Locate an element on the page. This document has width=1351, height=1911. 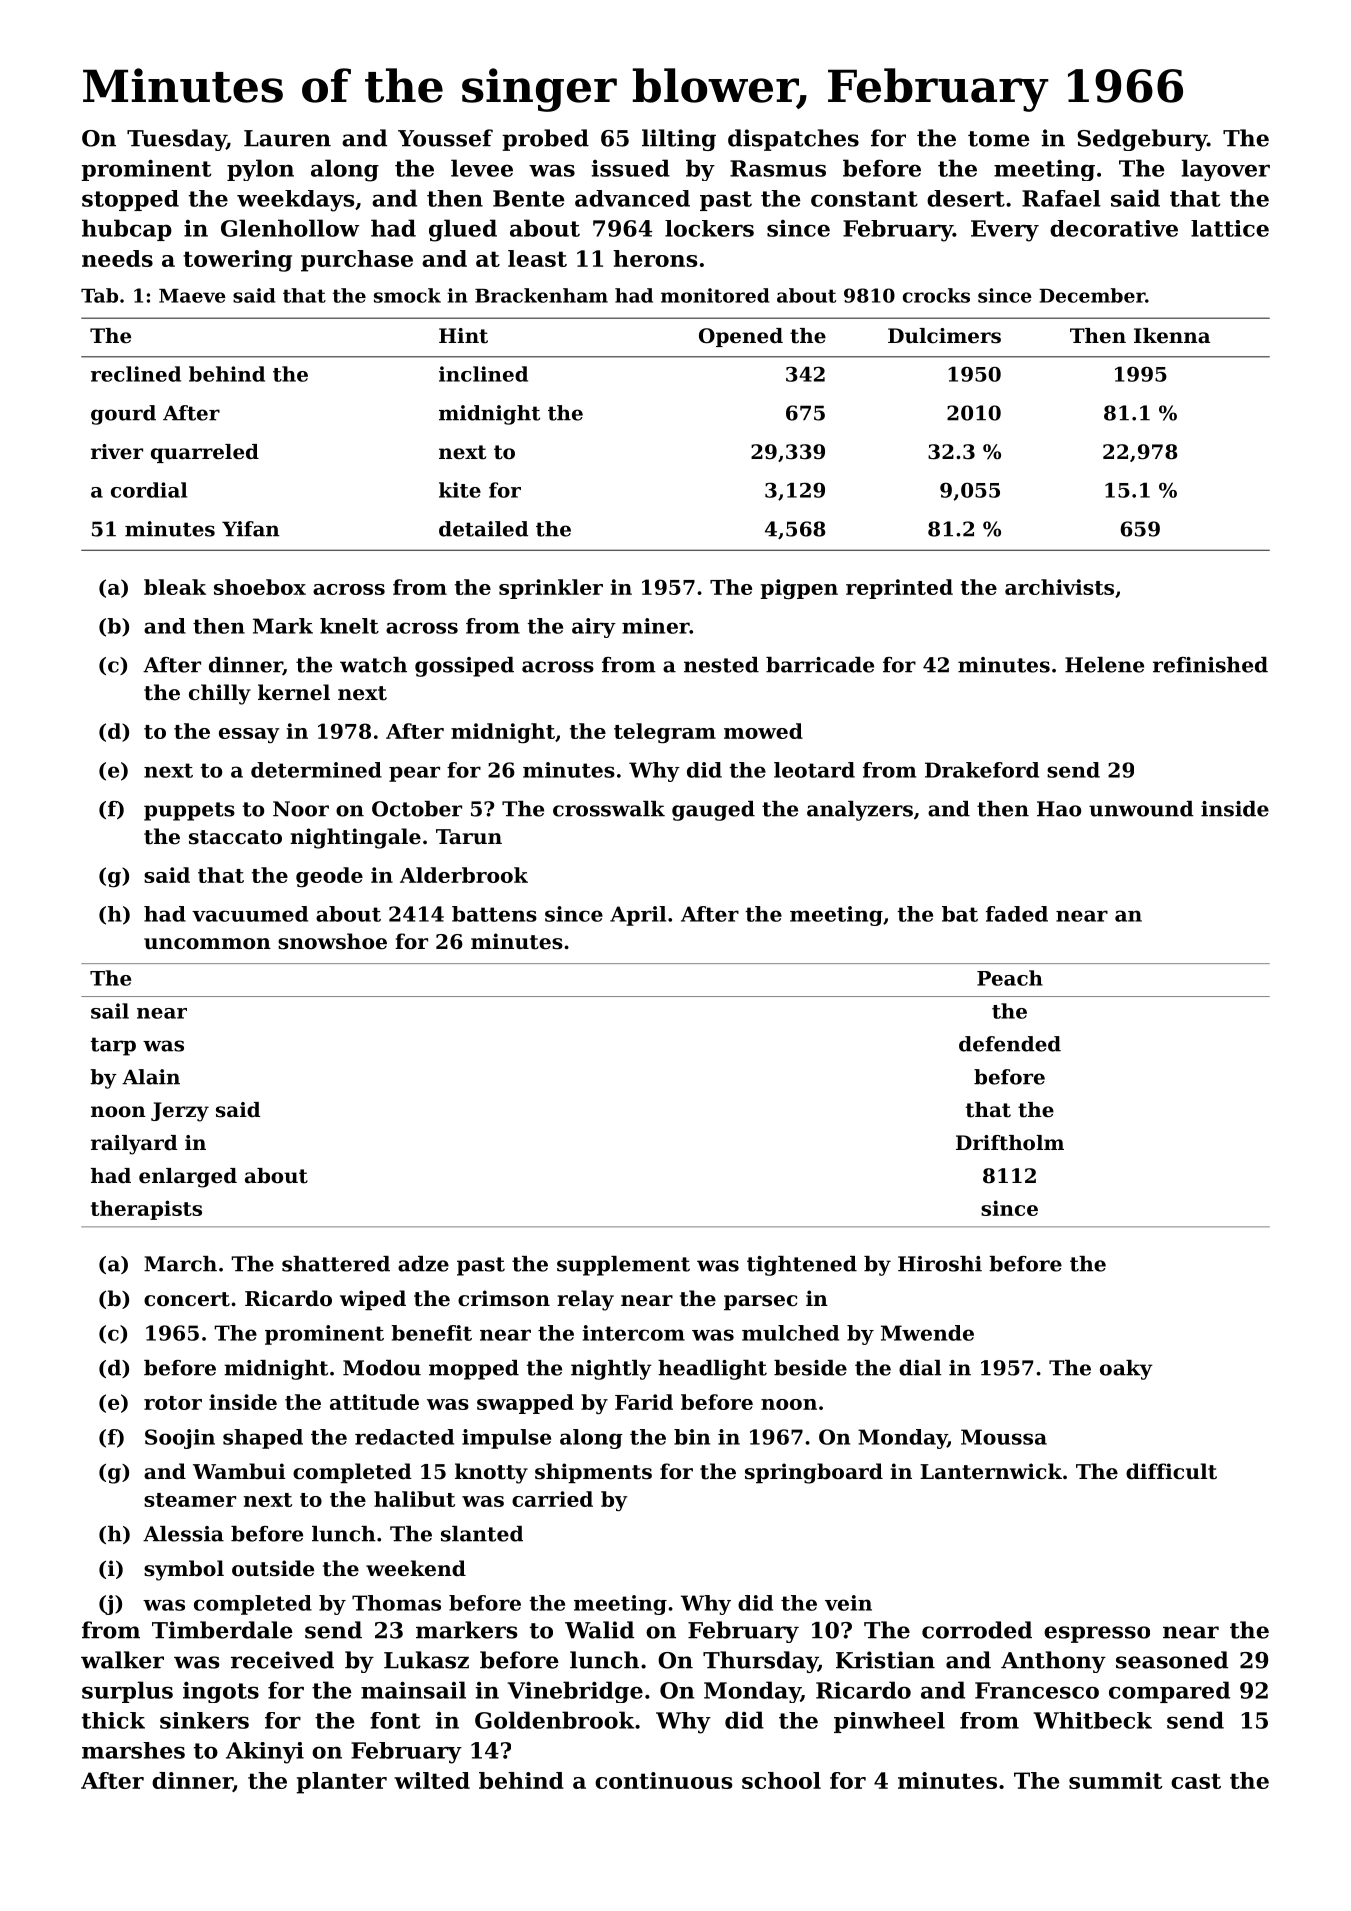
school is located at coordinates (781, 1780).
